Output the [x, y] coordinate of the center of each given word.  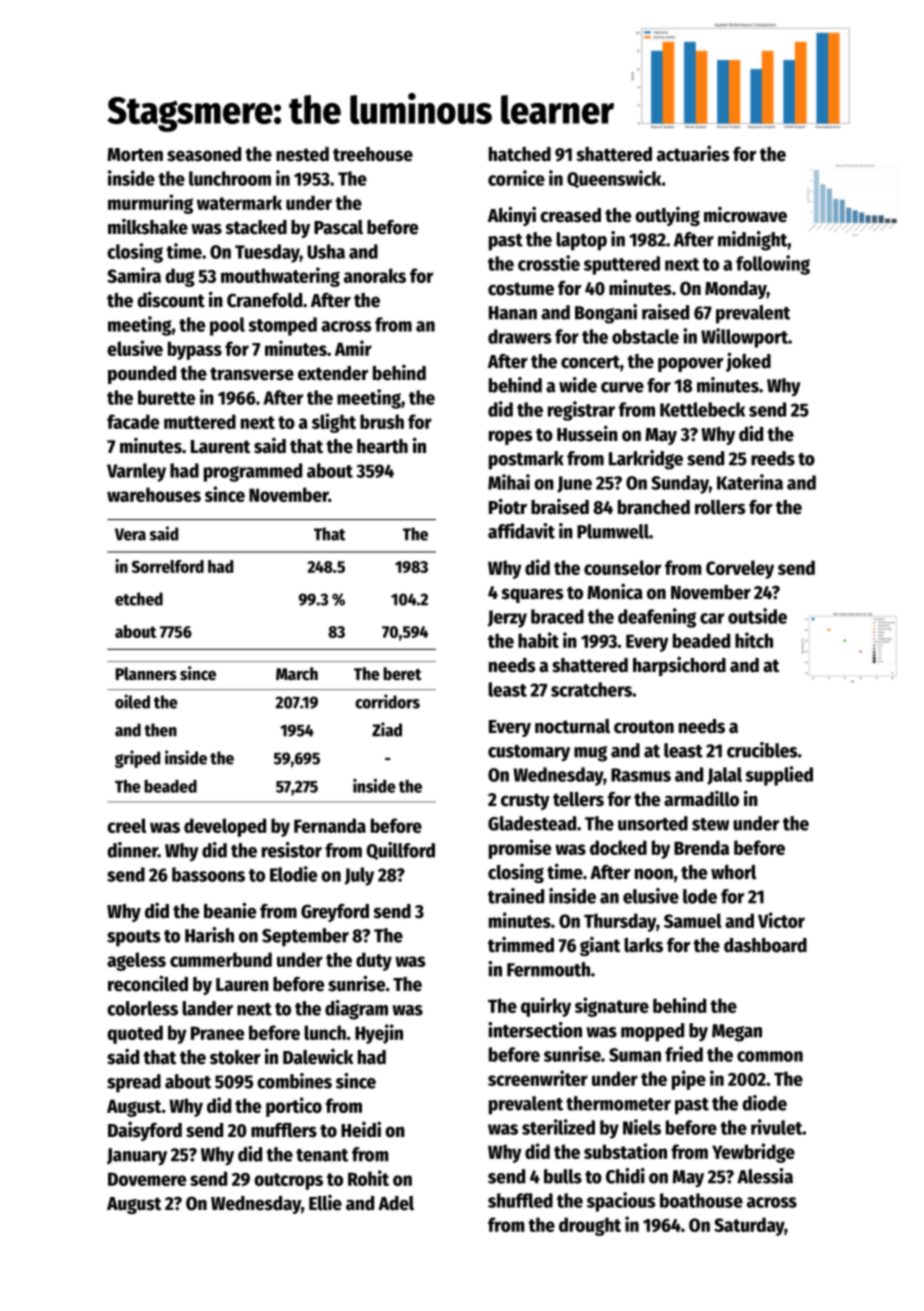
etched [139, 599]
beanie [230, 910]
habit [538, 640]
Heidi [361, 1130]
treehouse [373, 154]
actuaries [693, 154]
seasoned [204, 154]
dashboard [765, 945]
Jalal [724, 776]
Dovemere [147, 1179]
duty [374, 961]
